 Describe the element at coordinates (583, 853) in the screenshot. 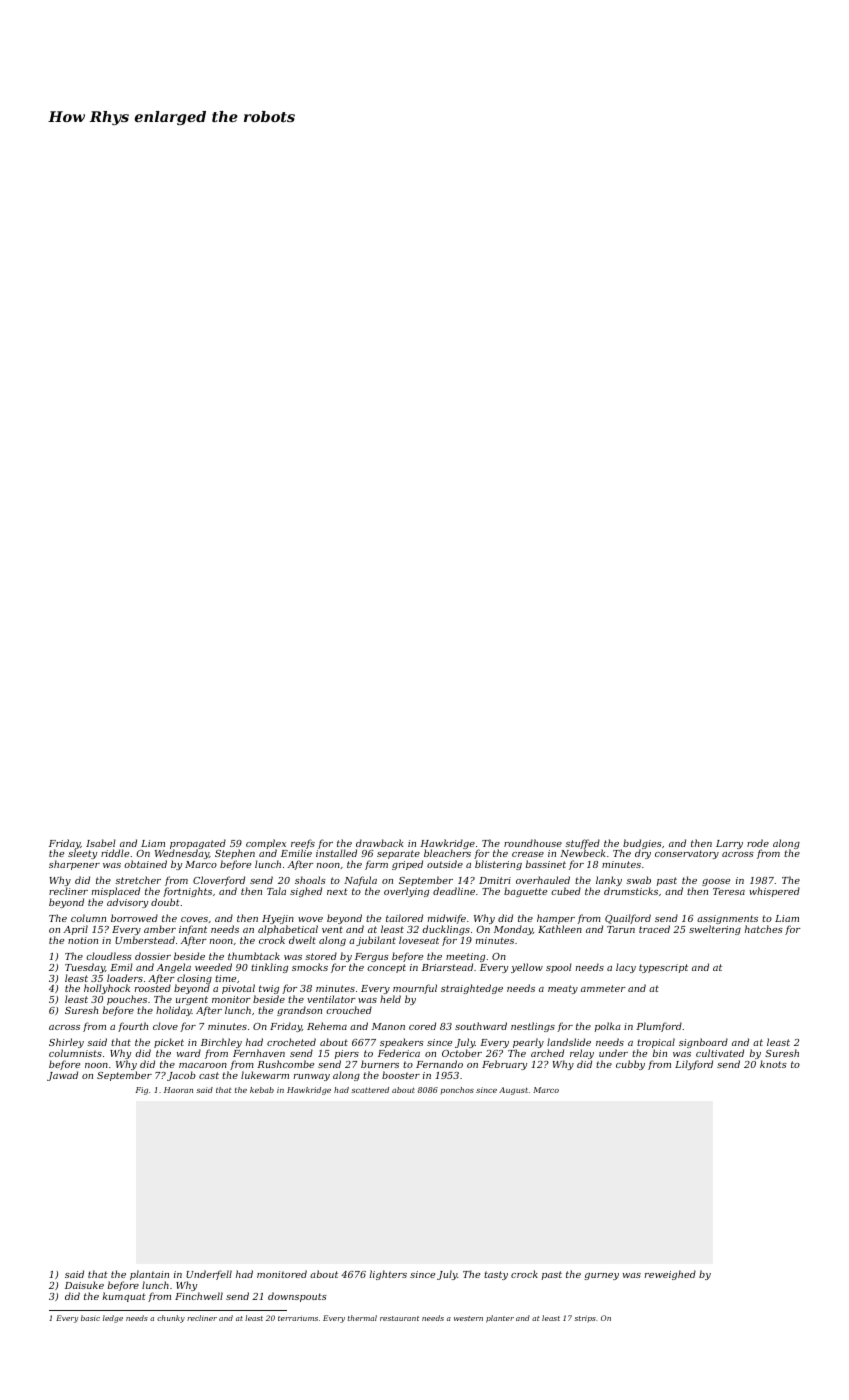

I see `Newbeck` at that location.
